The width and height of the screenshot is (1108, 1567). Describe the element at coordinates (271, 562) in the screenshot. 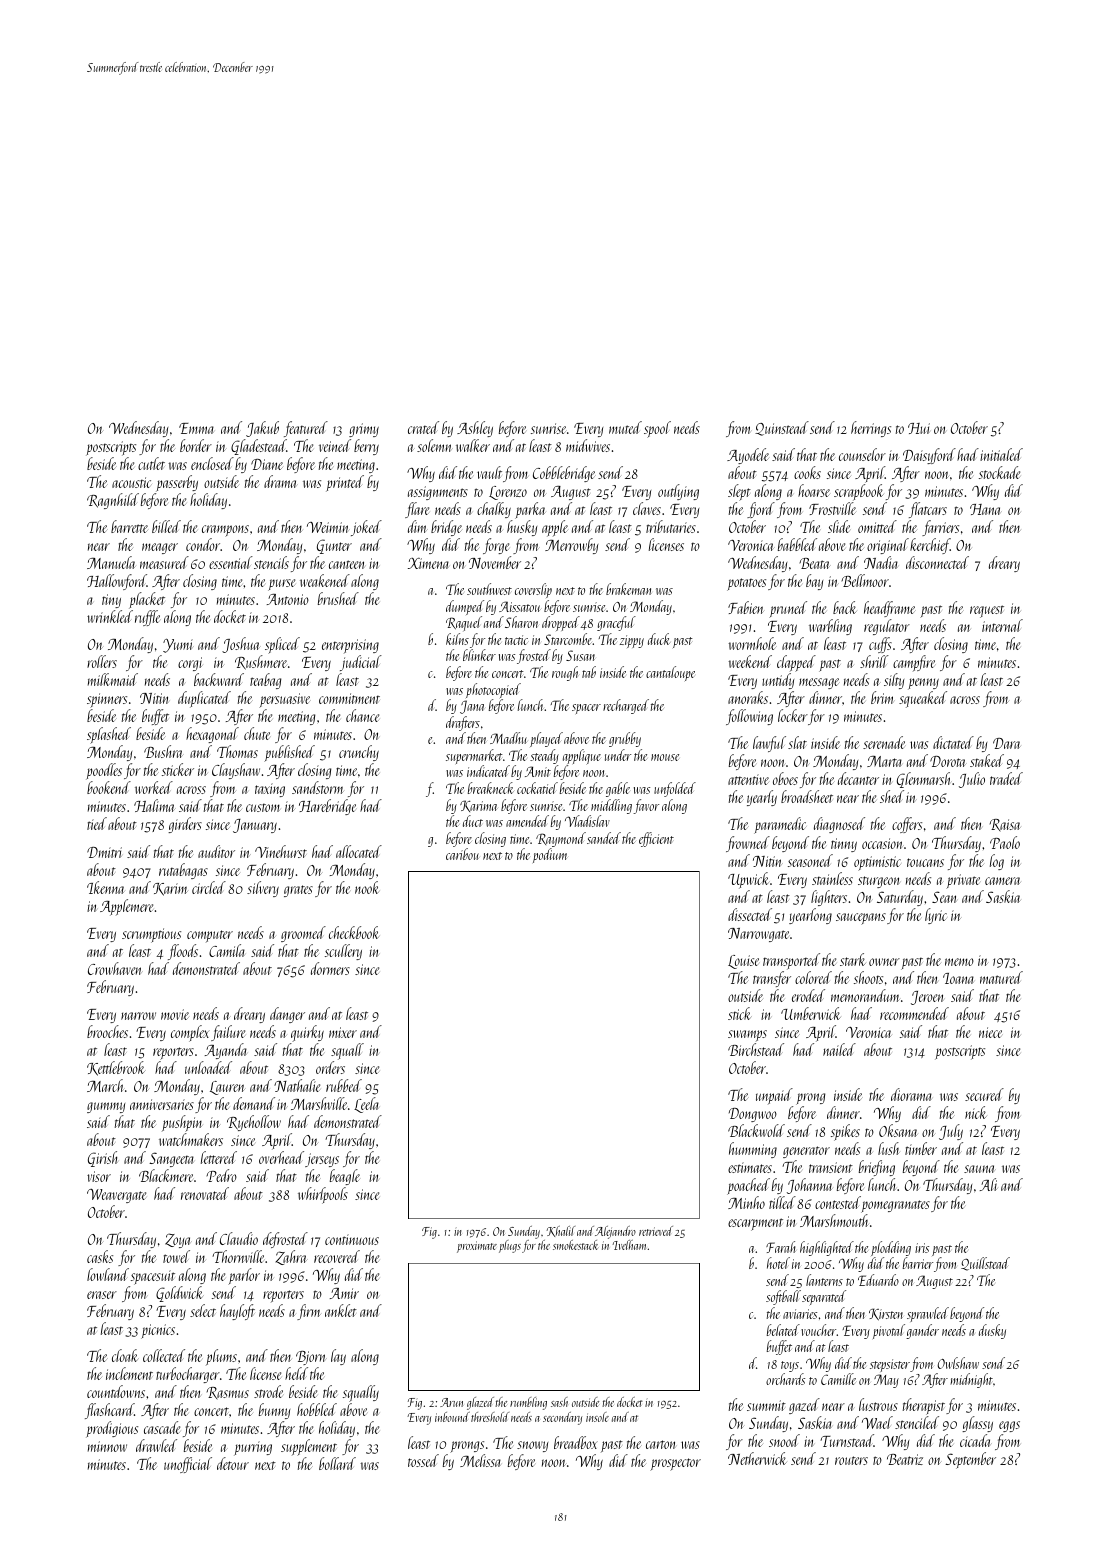

I see `stencils` at that location.
